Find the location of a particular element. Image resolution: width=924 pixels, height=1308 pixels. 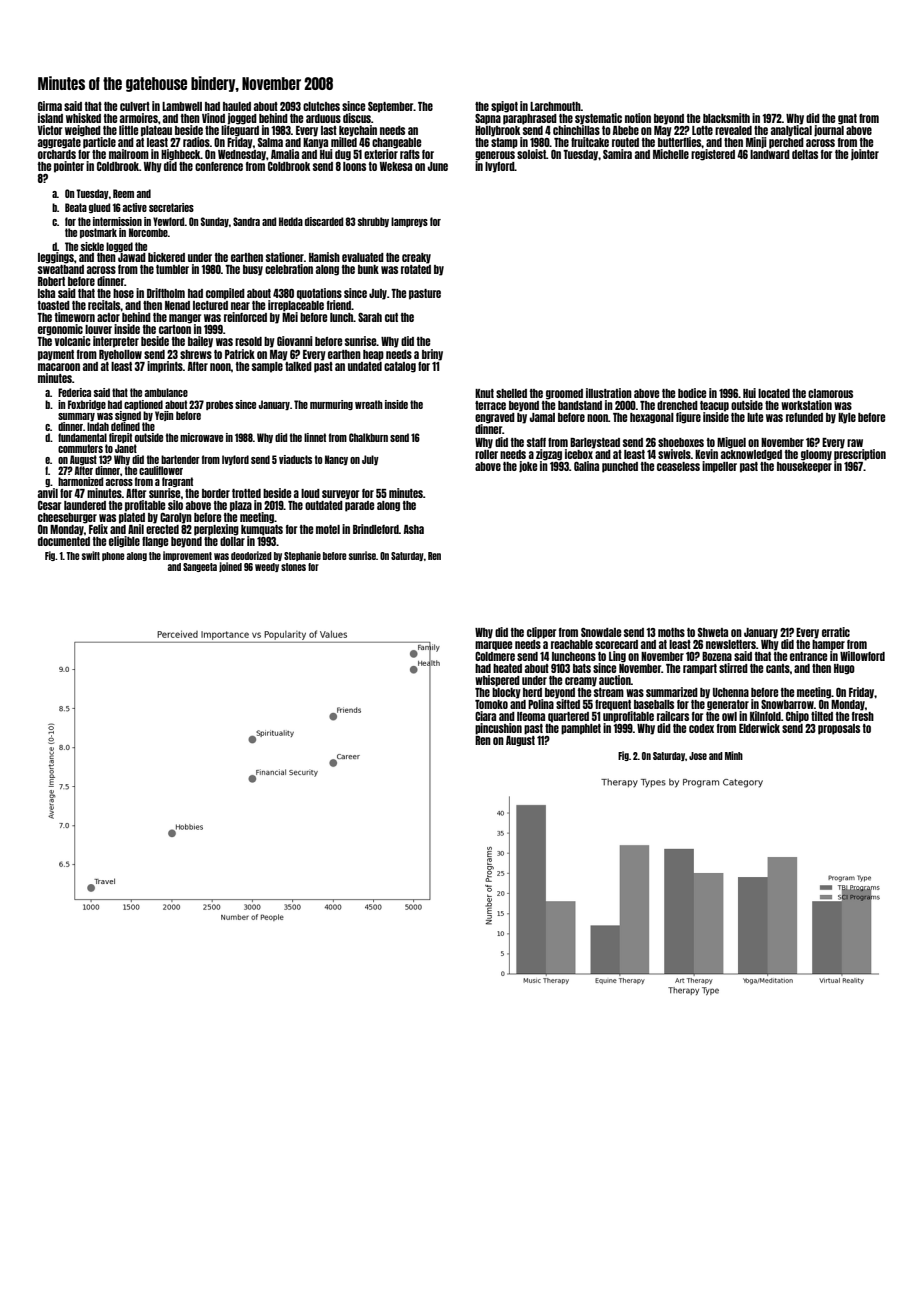

blacksmith is located at coordinates (726, 118).
